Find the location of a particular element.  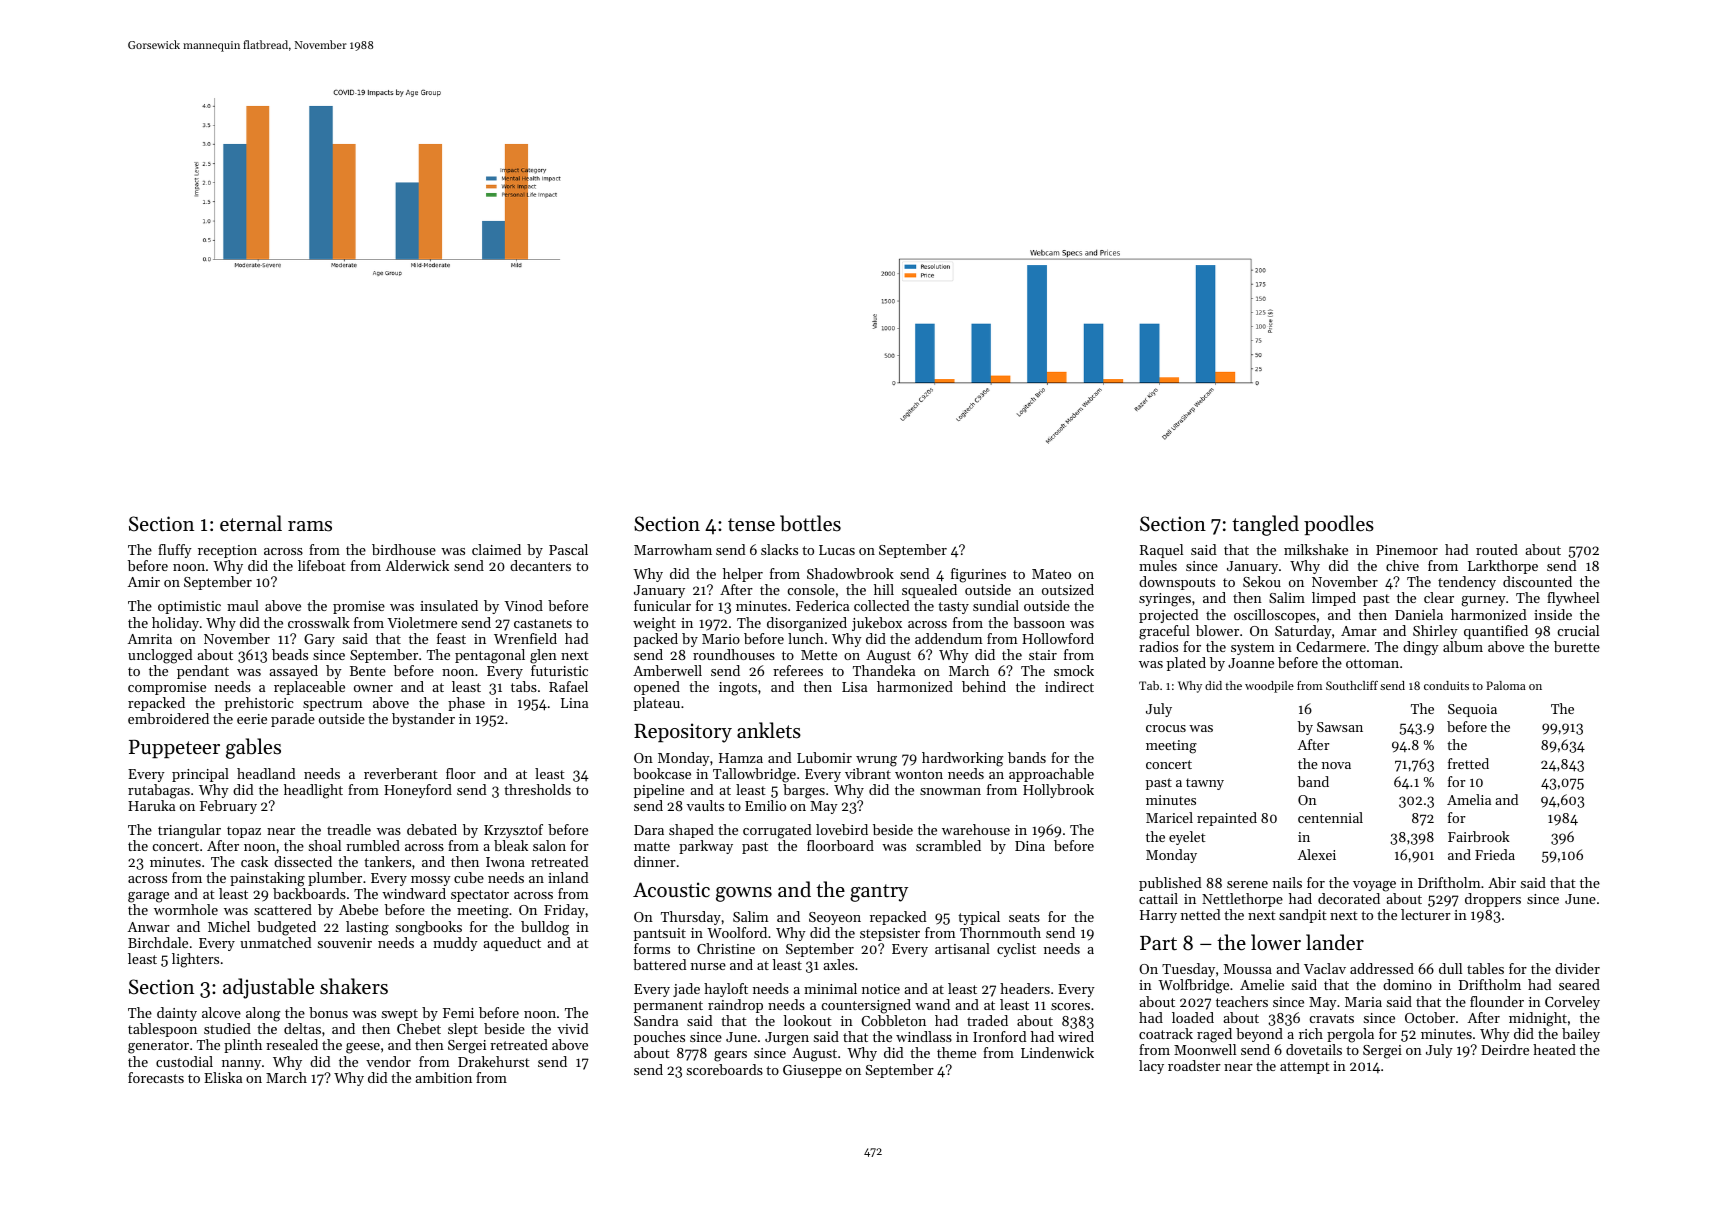

gears is located at coordinates (730, 1056).
